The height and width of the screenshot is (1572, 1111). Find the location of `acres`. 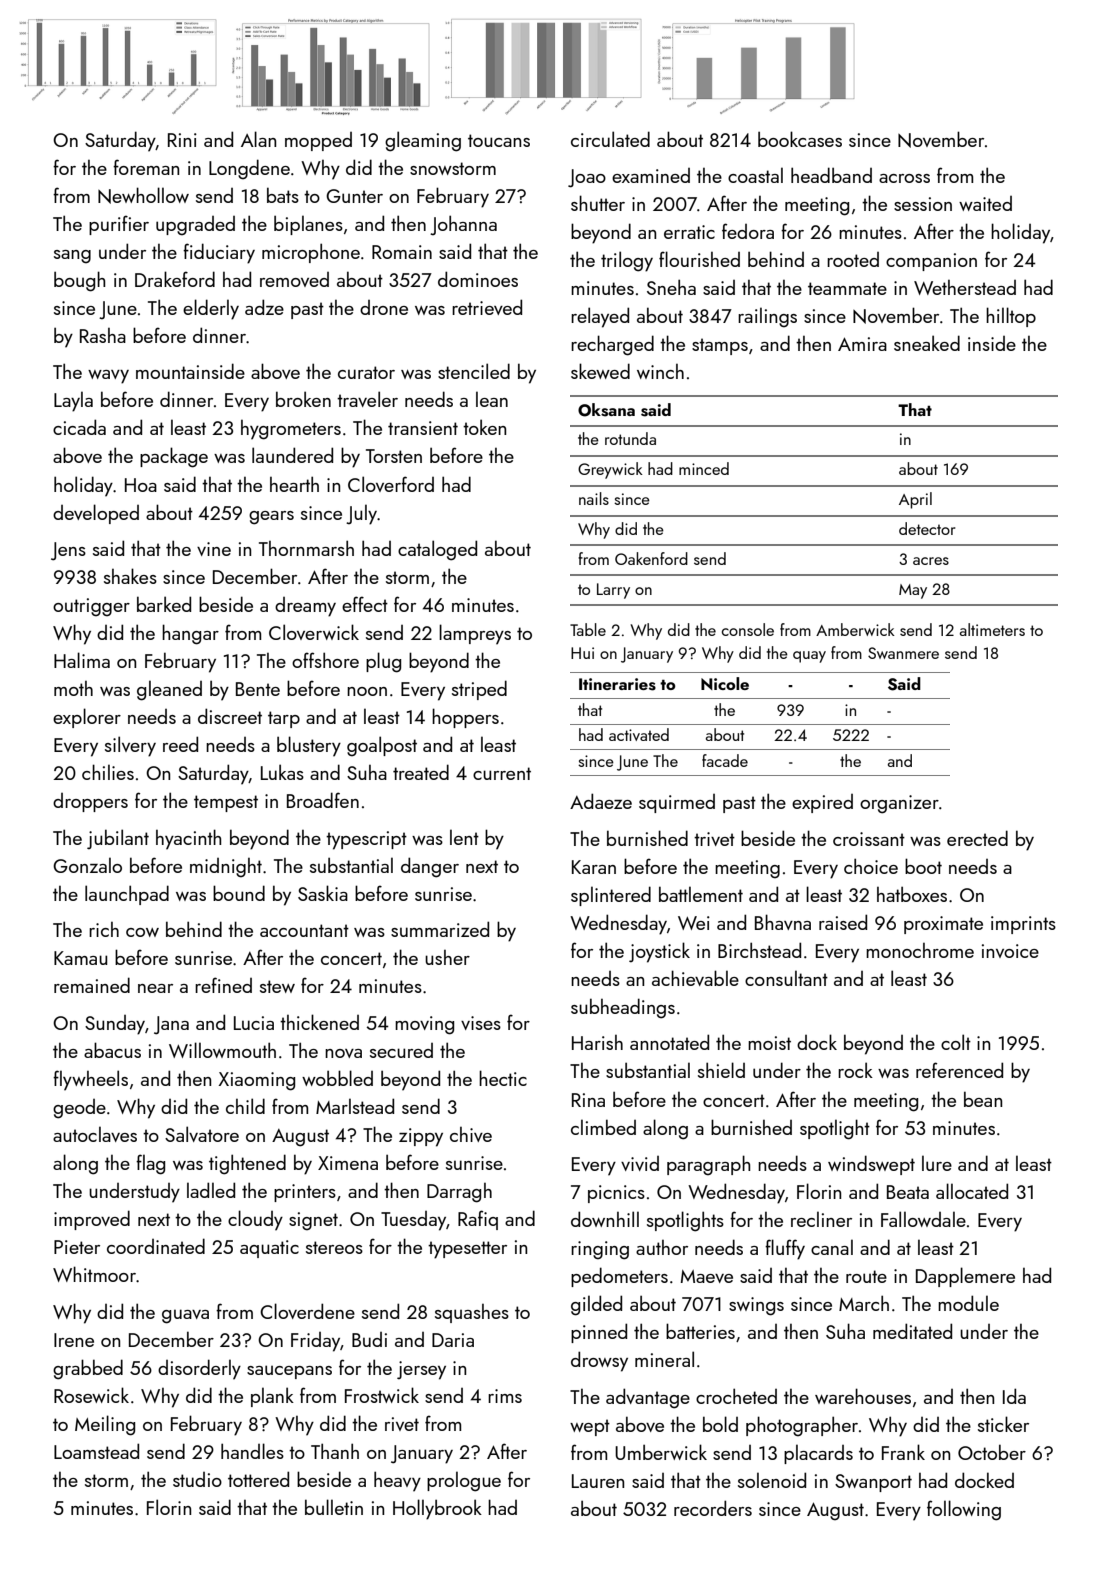

acres is located at coordinates (931, 561).
